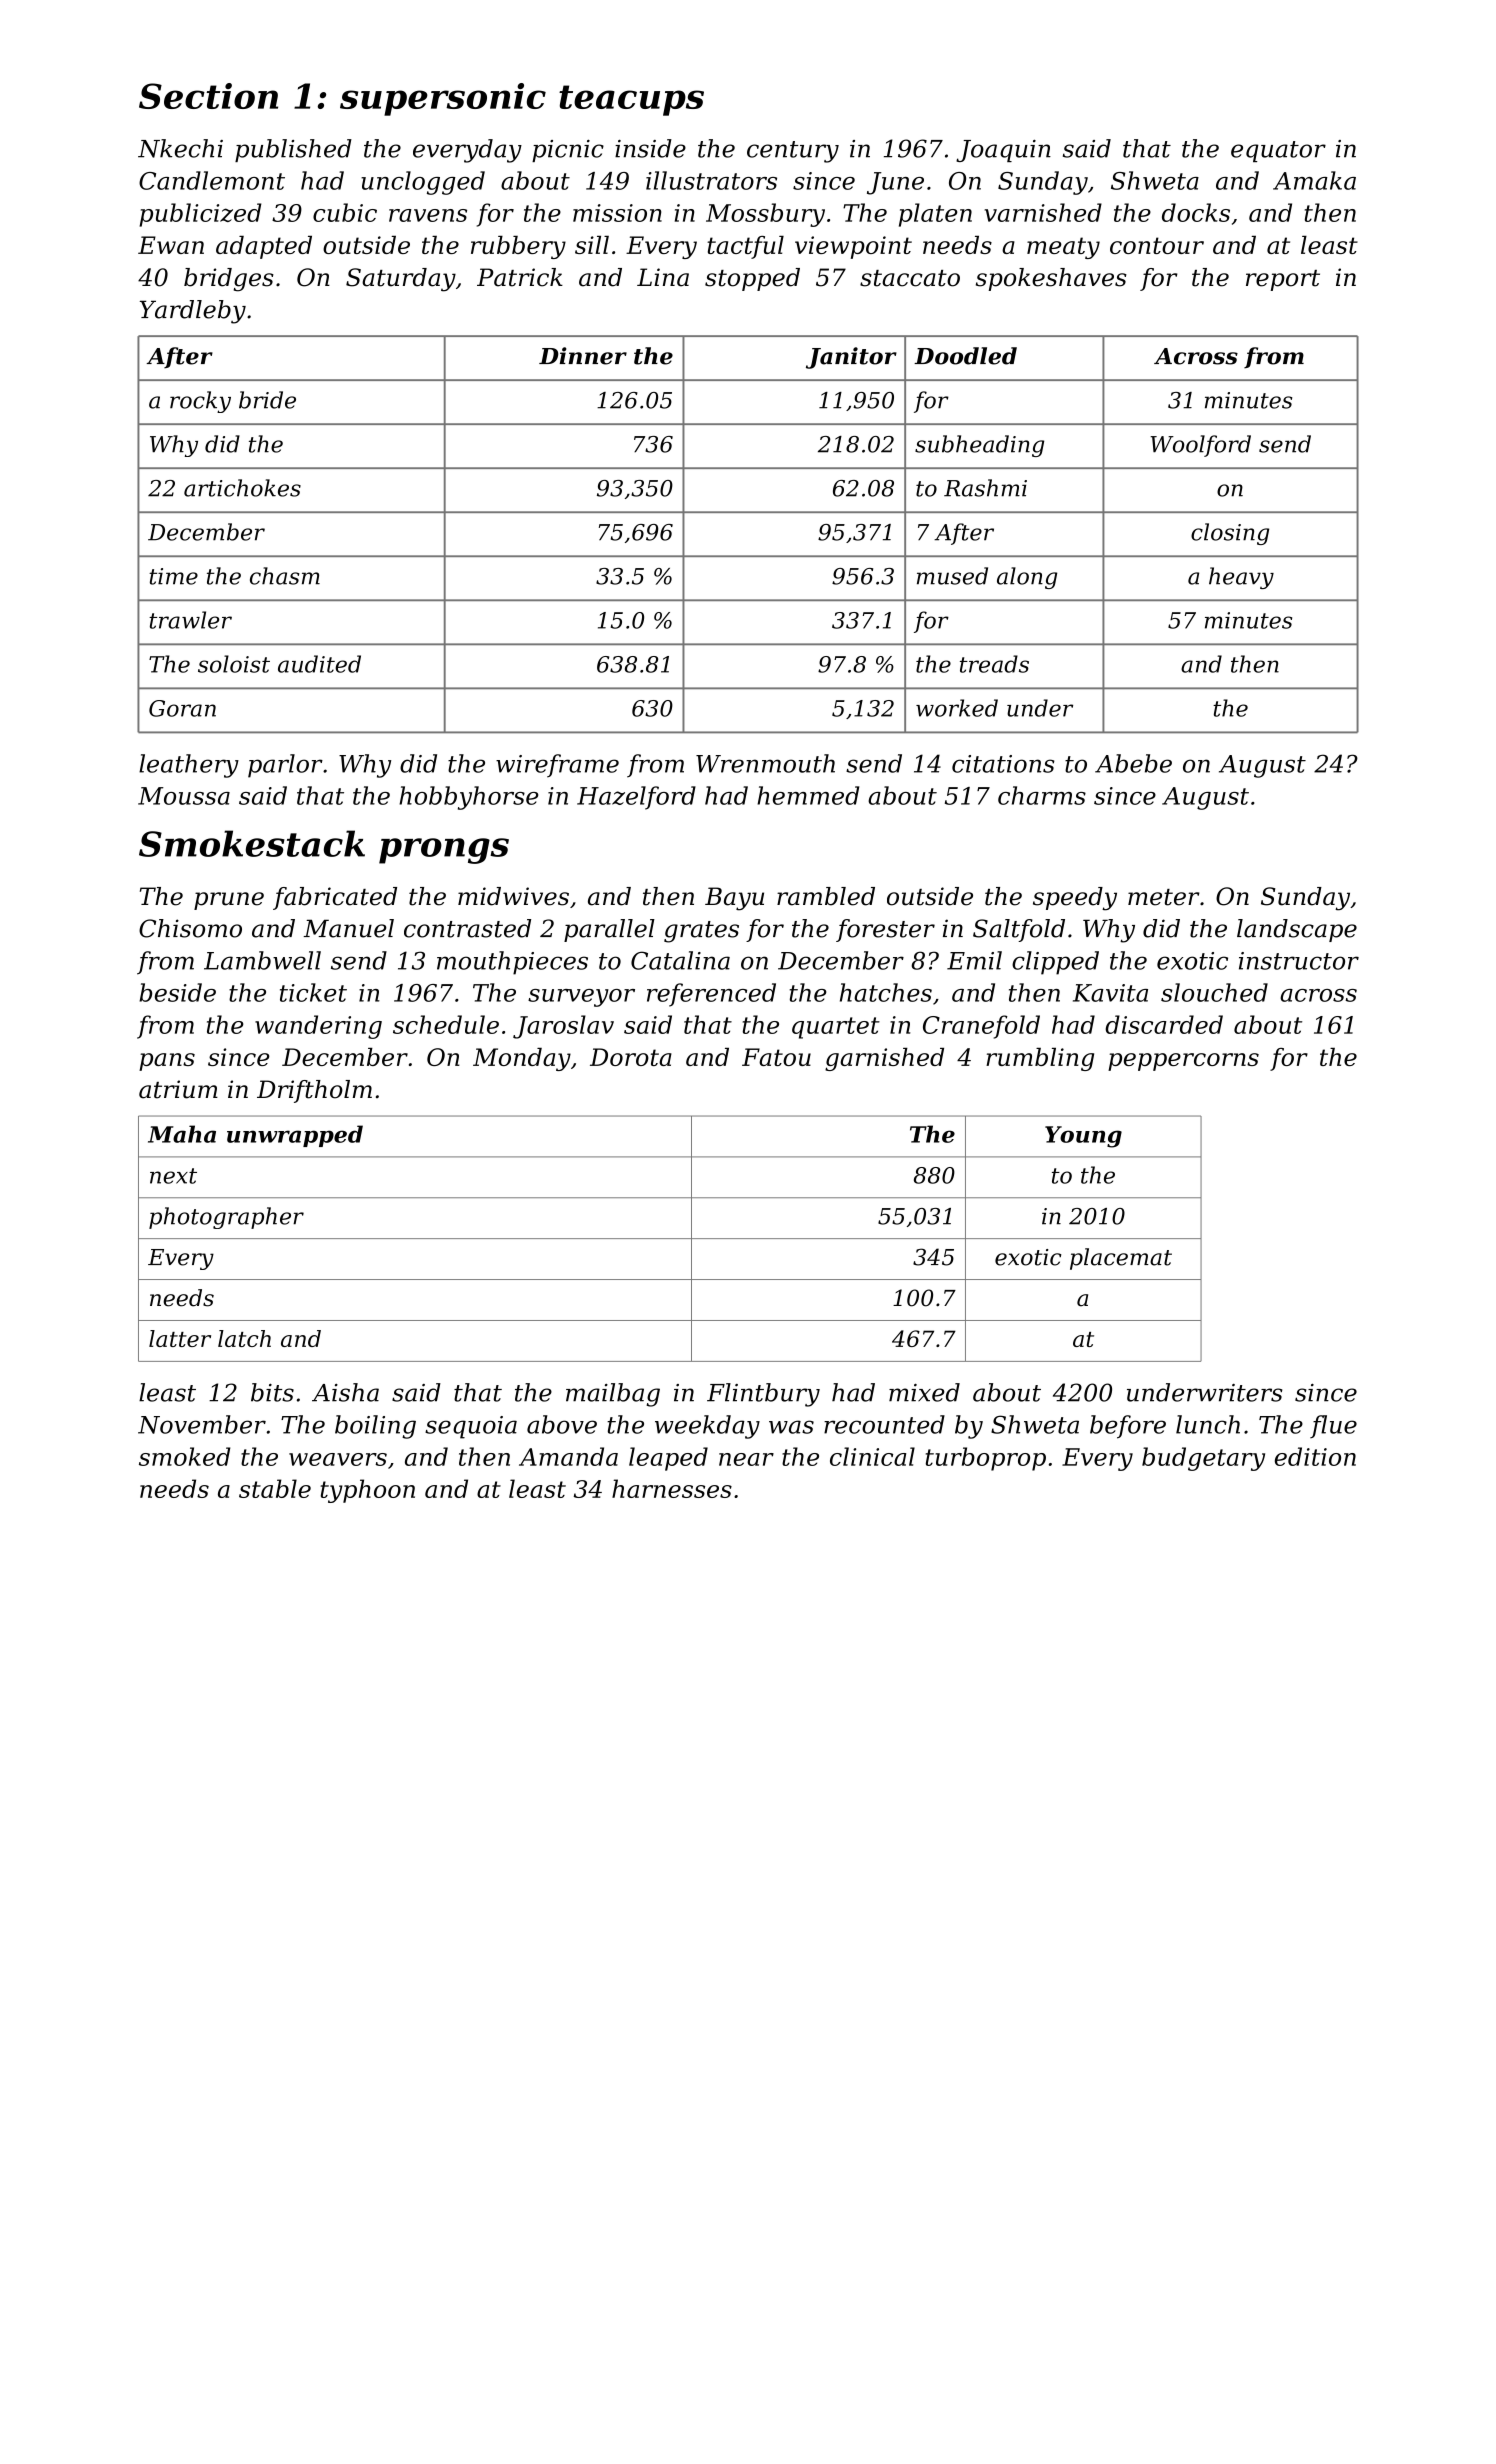 The height and width of the screenshot is (2464, 1496). What do you see at coordinates (520, 277) in the screenshot?
I see `Patrick` at bounding box center [520, 277].
